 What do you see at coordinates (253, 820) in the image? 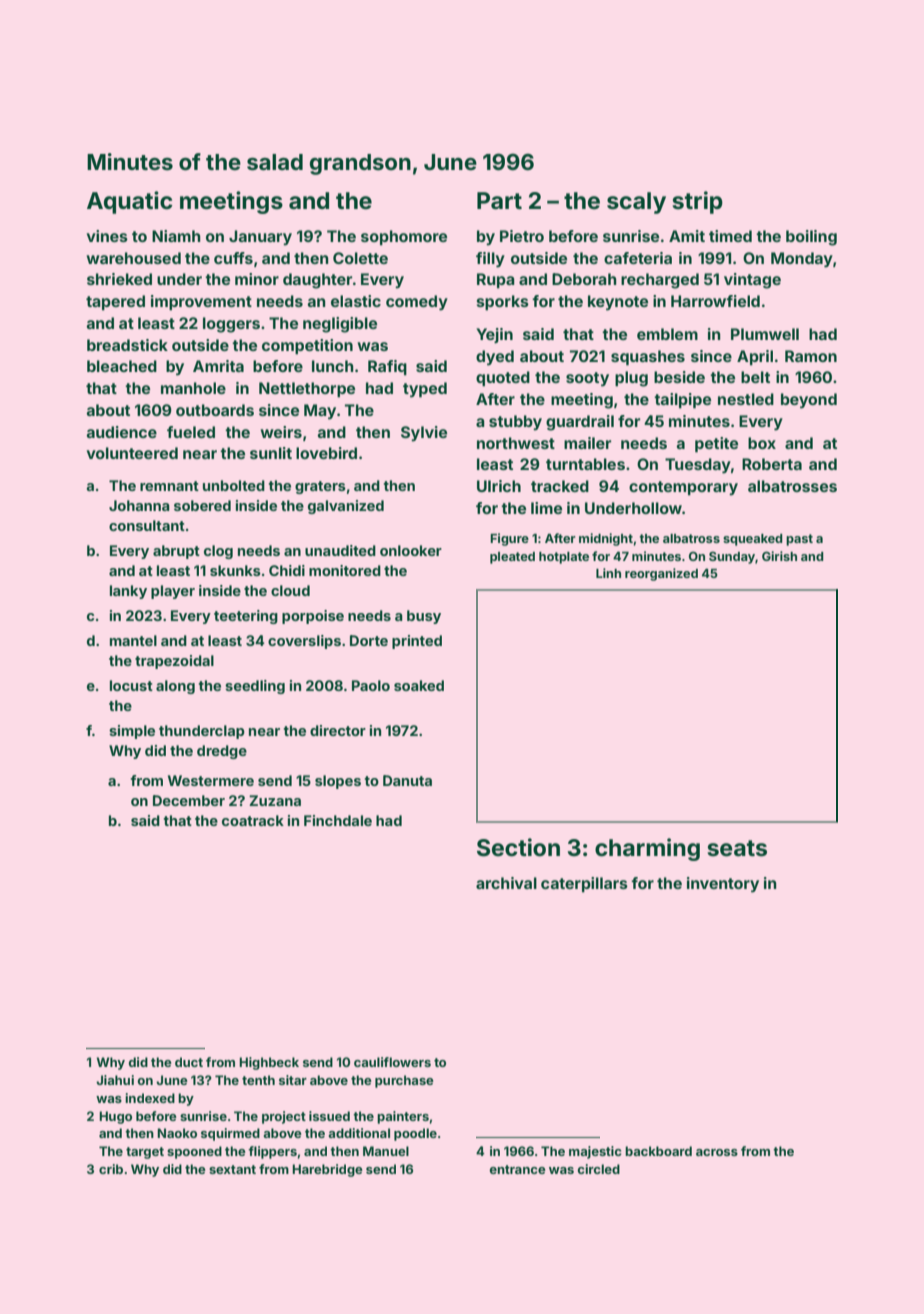
I see `coatrack` at bounding box center [253, 820].
